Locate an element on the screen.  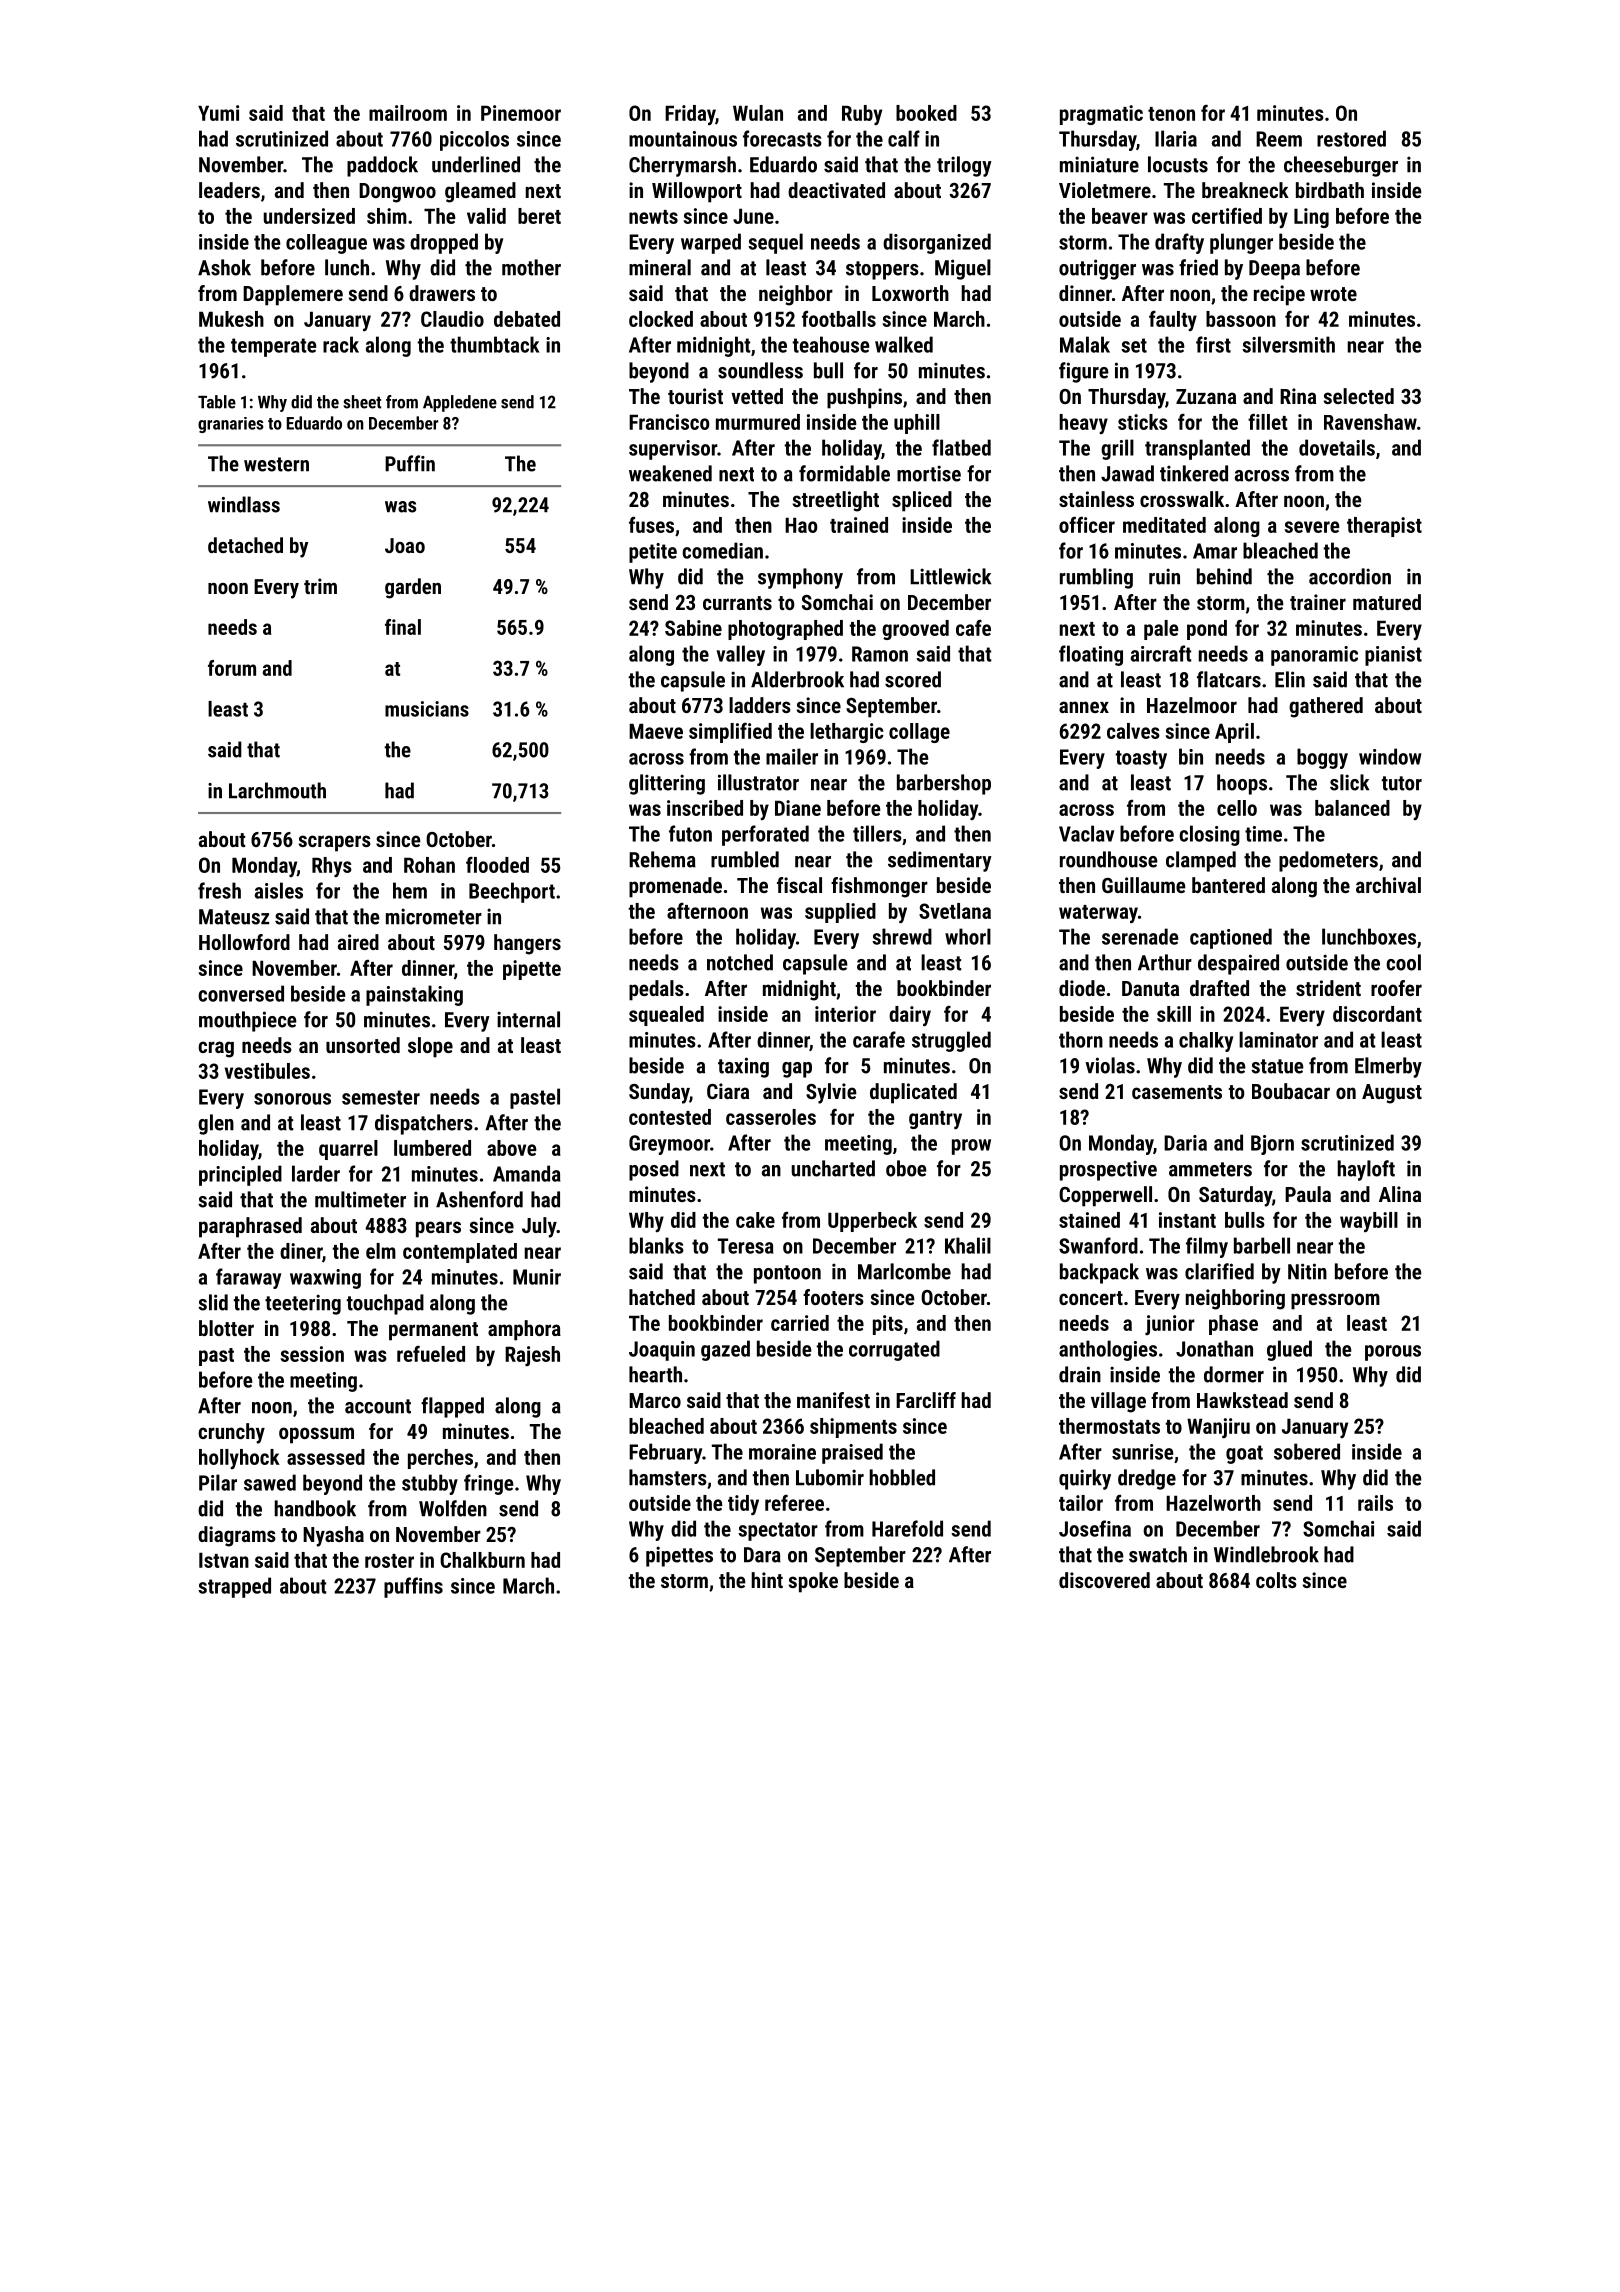
Loxworth is located at coordinates (910, 293).
